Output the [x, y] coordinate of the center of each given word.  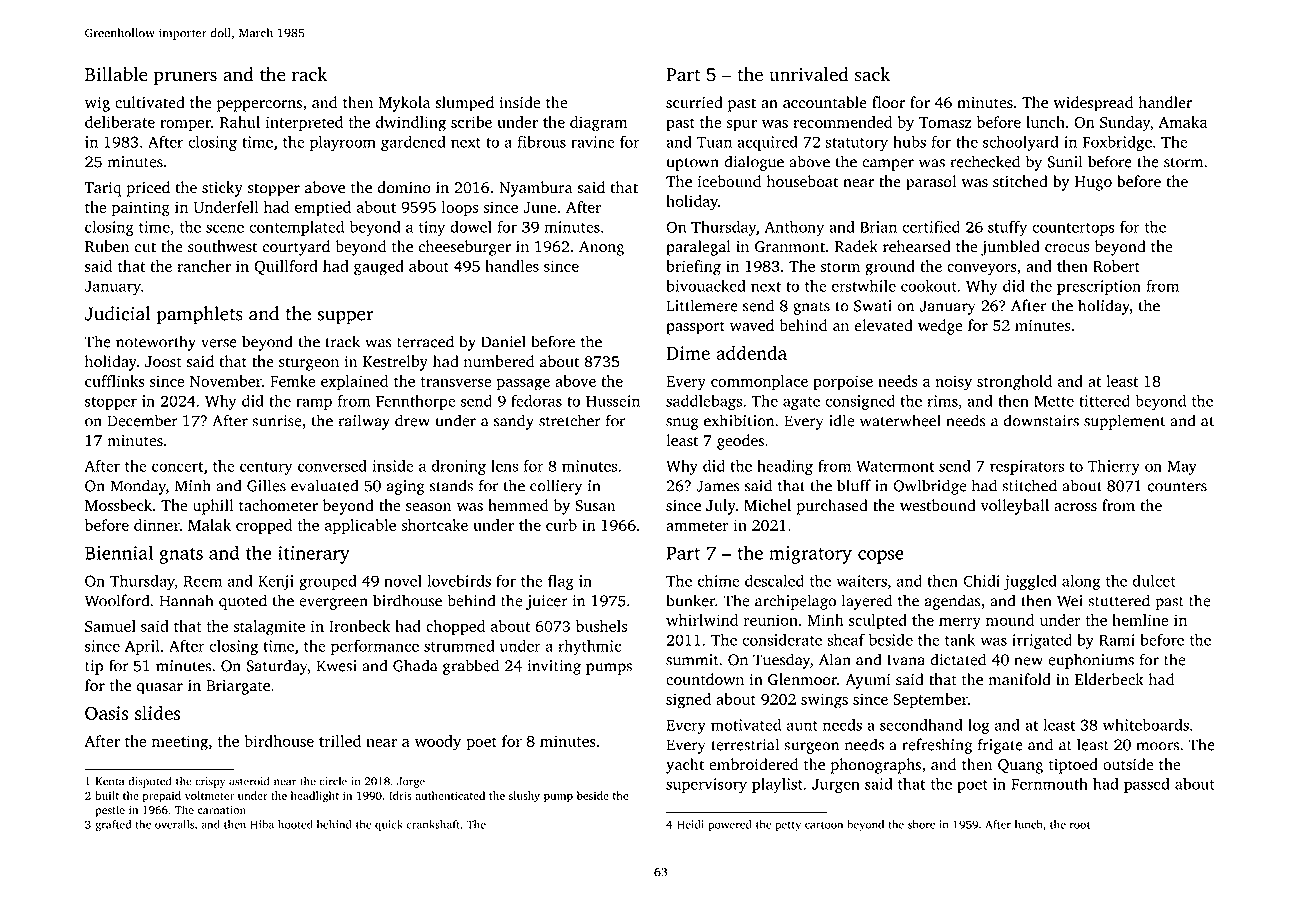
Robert [1116, 266]
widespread [1093, 104]
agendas [952, 602]
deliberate [120, 122]
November [226, 381]
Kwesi [337, 666]
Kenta [110, 781]
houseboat [802, 181]
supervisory [706, 785]
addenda [751, 353]
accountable [825, 102]
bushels [601, 626]
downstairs [1041, 420]
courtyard [296, 248]
